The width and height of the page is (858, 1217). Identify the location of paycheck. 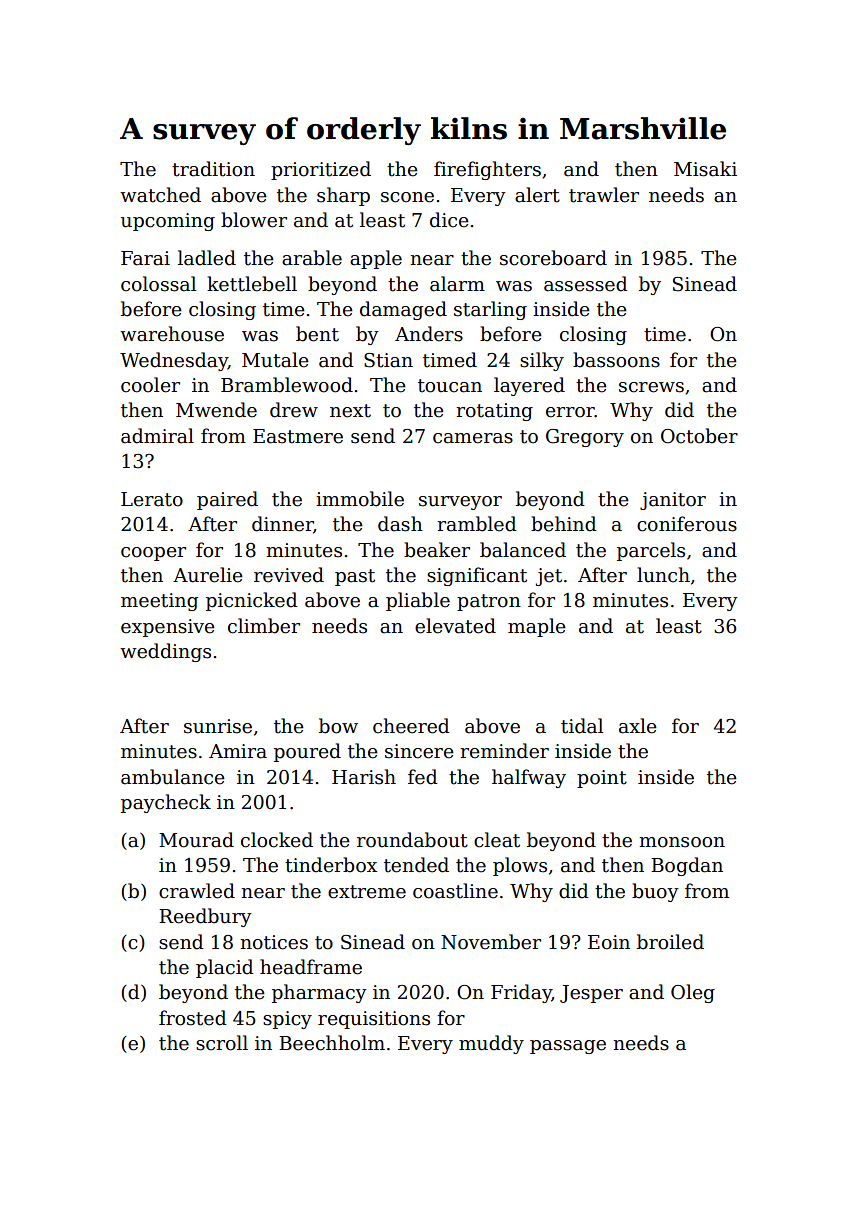
(166, 803).
